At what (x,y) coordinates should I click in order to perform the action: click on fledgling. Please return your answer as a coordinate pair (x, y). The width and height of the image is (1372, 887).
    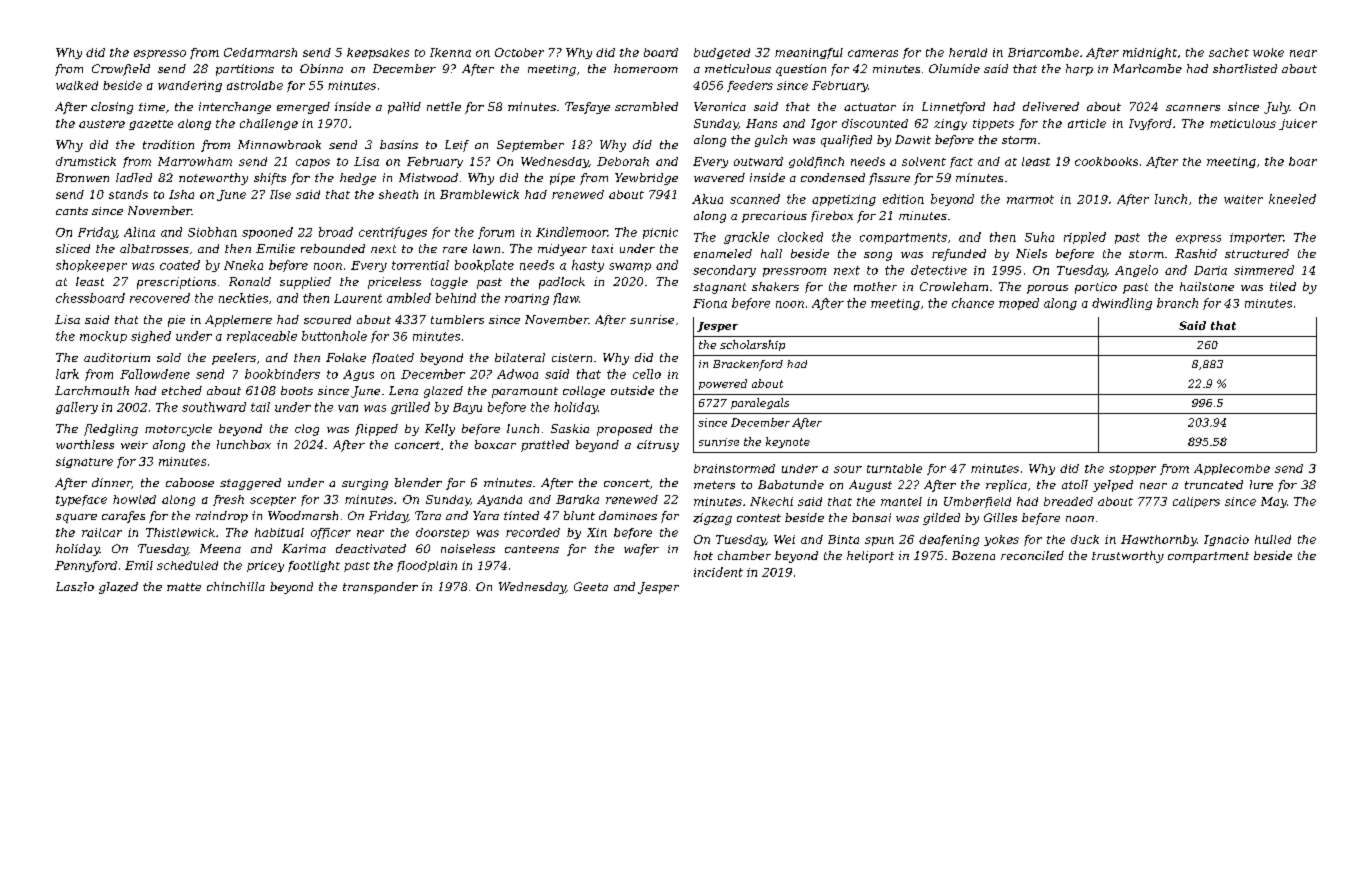
    Looking at the image, I should click on (111, 430).
